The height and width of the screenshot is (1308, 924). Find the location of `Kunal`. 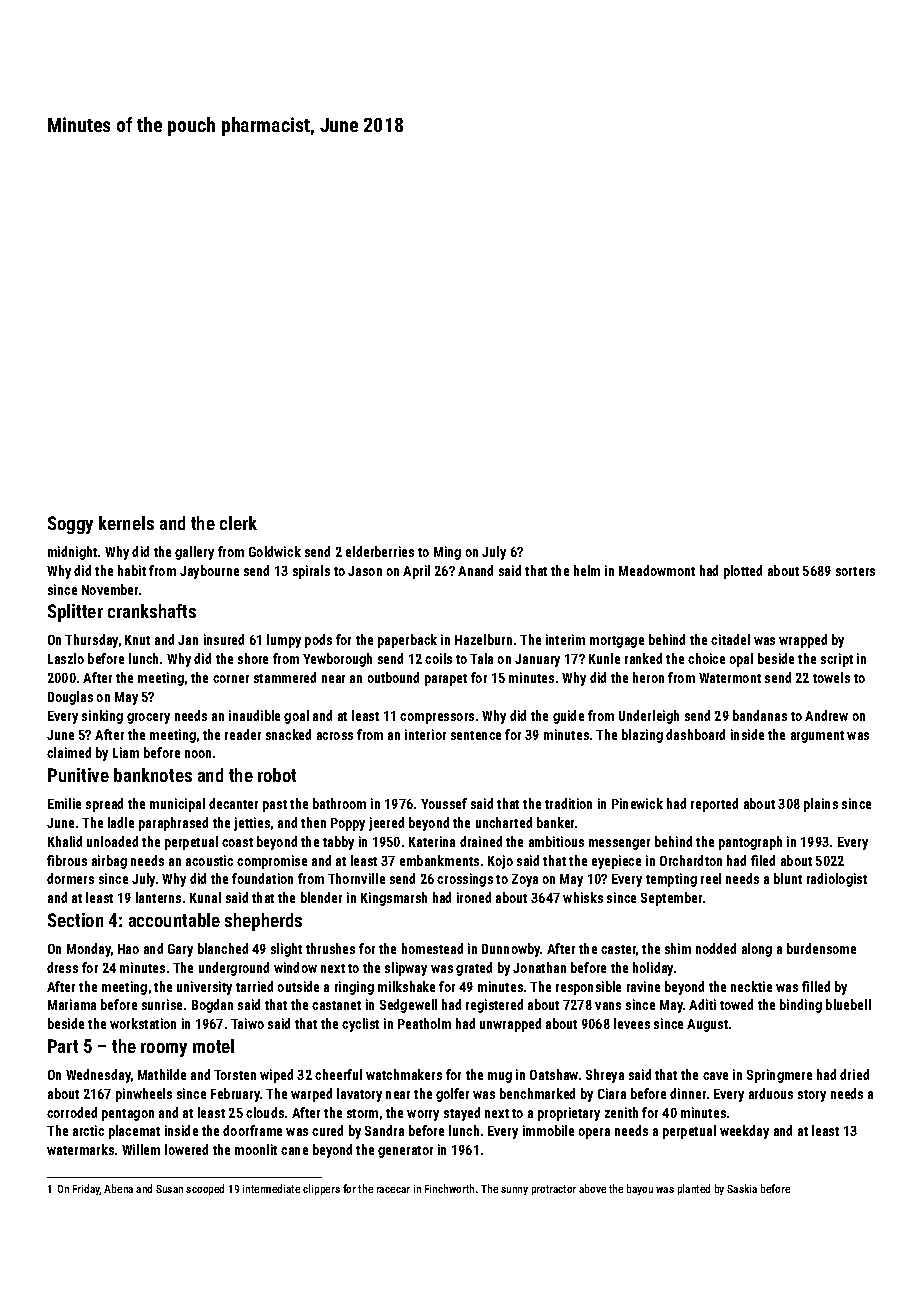

Kunal is located at coordinates (205, 897).
